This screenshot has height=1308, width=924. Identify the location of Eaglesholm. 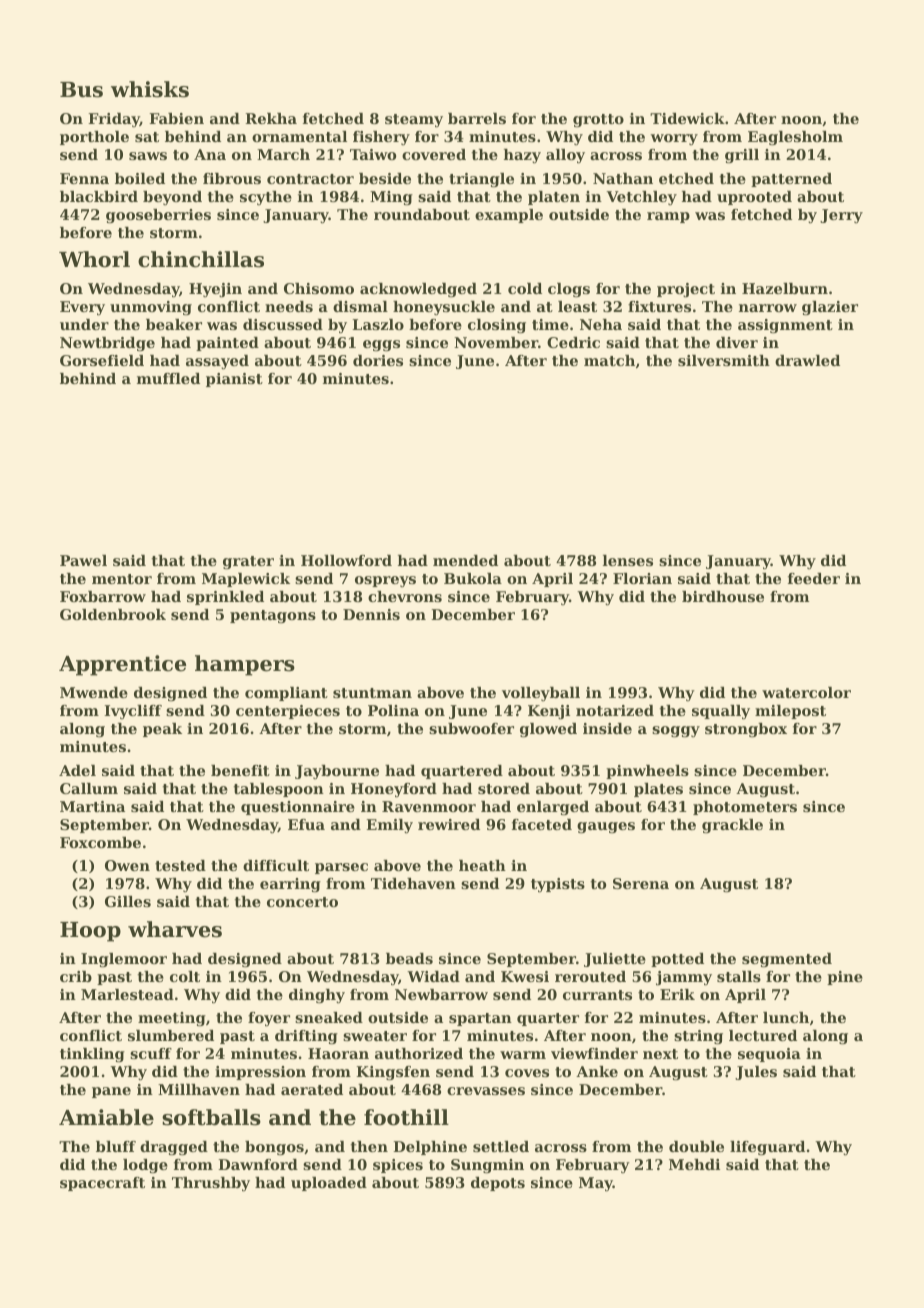
(795, 138).
